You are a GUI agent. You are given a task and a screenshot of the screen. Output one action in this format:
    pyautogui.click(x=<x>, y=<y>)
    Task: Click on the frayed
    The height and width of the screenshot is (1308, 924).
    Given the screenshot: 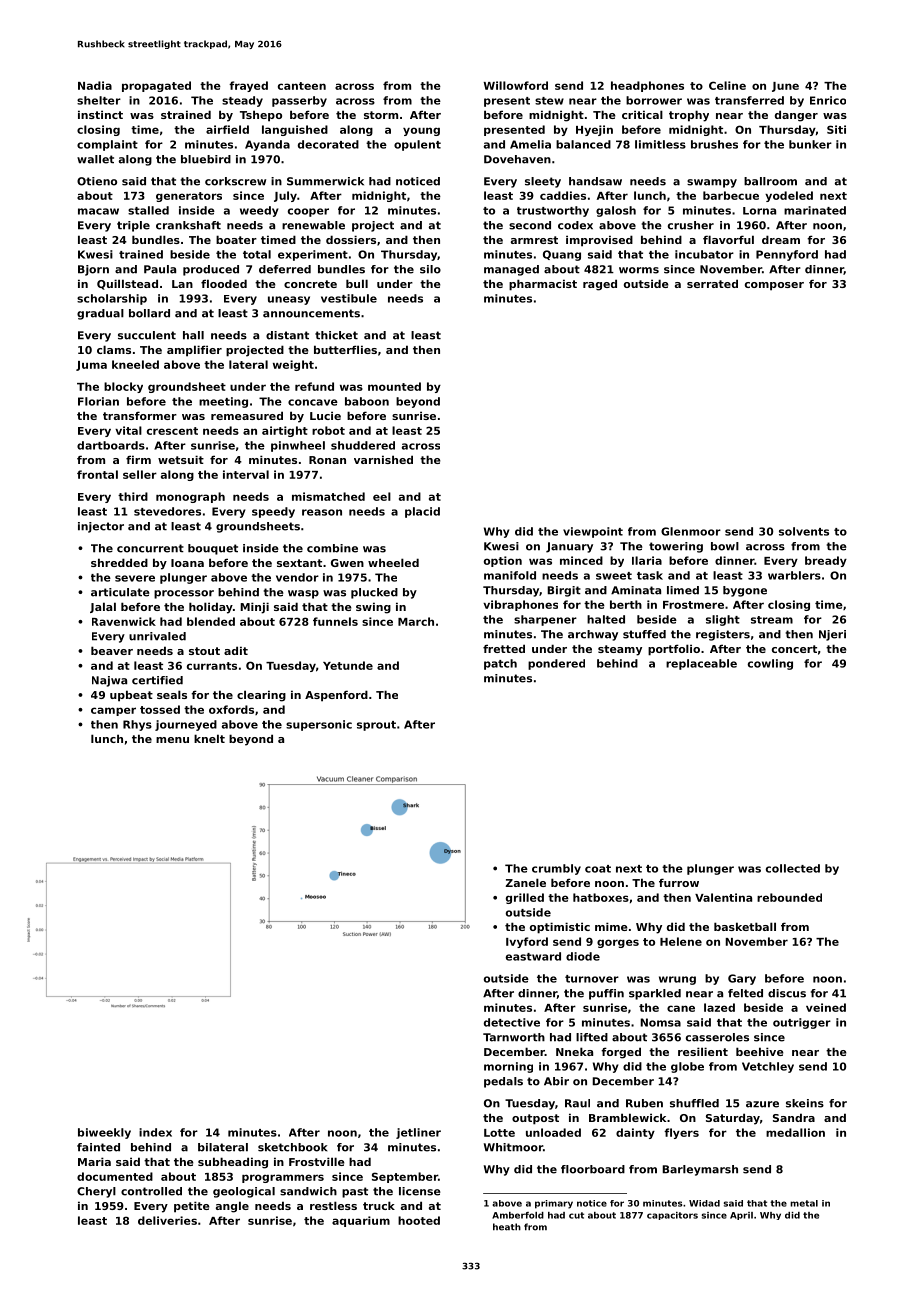 What is the action you would take?
    pyautogui.click(x=248, y=86)
